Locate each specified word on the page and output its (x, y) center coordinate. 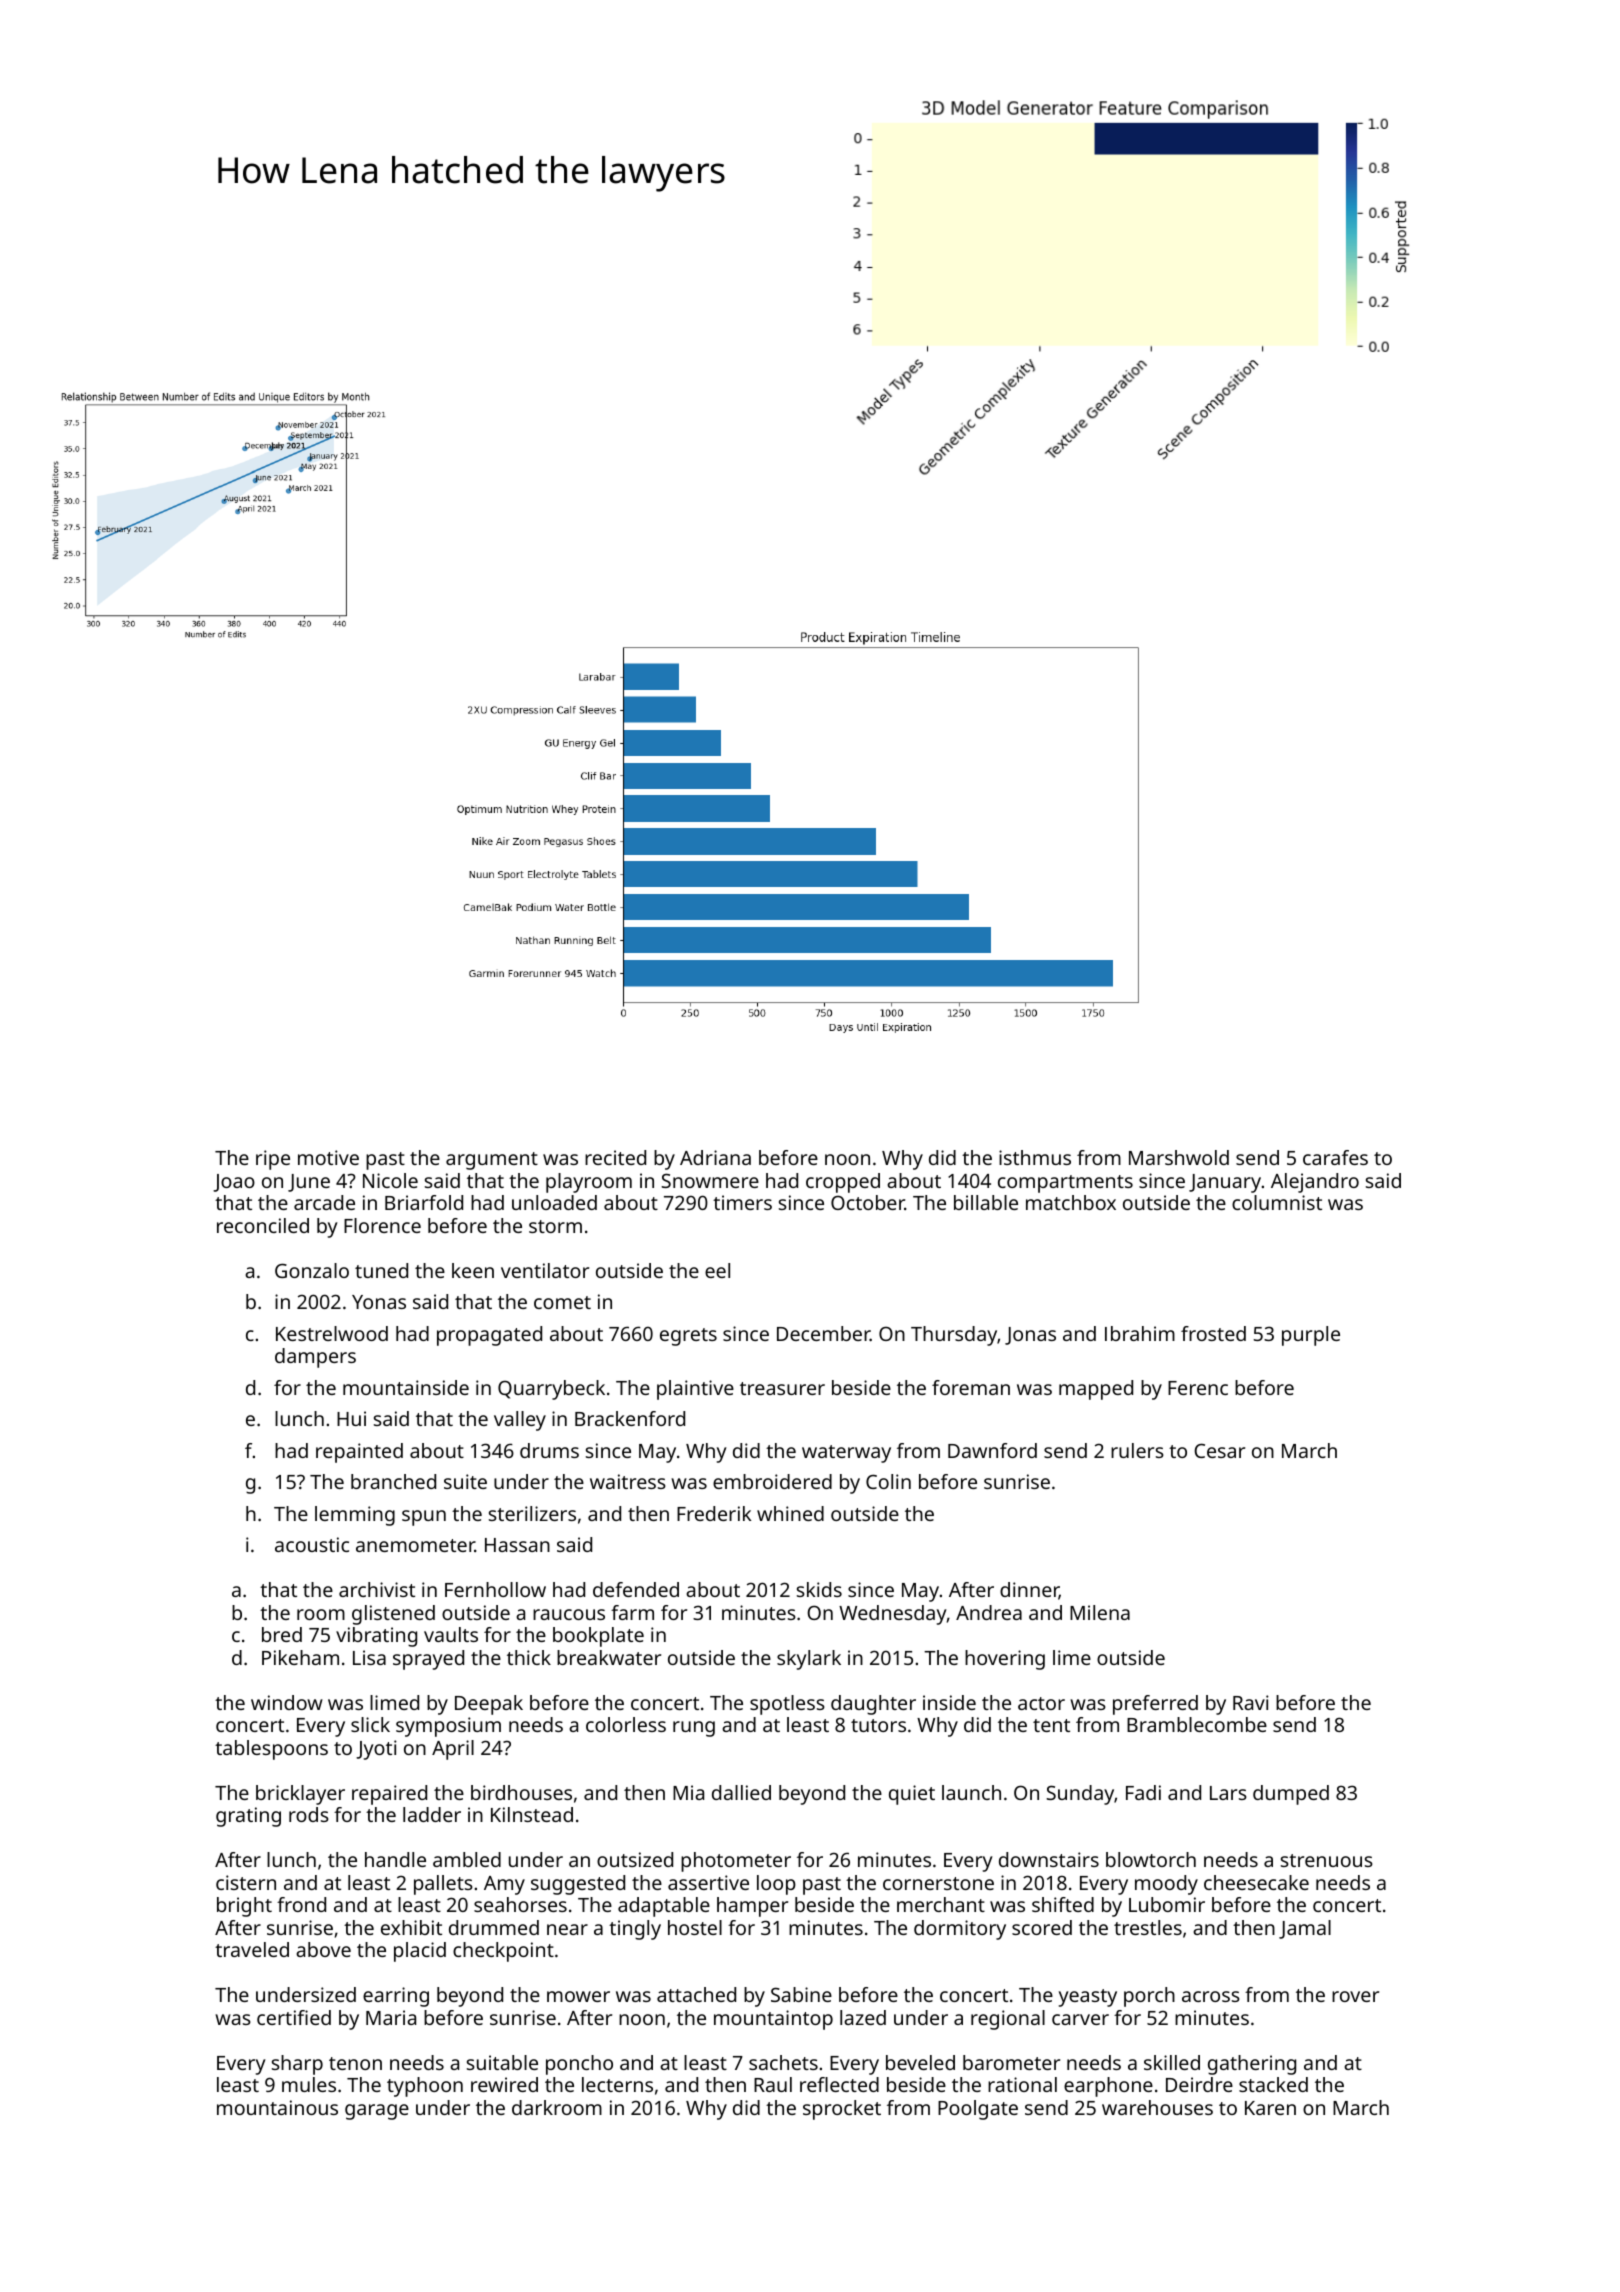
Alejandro (1315, 1183)
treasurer (782, 1388)
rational (1022, 2084)
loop (776, 1885)
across (1211, 1996)
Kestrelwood (332, 1333)
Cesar (1219, 1450)
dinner (1029, 1591)
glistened (393, 1615)
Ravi (1251, 1702)
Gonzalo (312, 1270)
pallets (443, 1885)
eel (717, 1270)
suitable (502, 2062)
